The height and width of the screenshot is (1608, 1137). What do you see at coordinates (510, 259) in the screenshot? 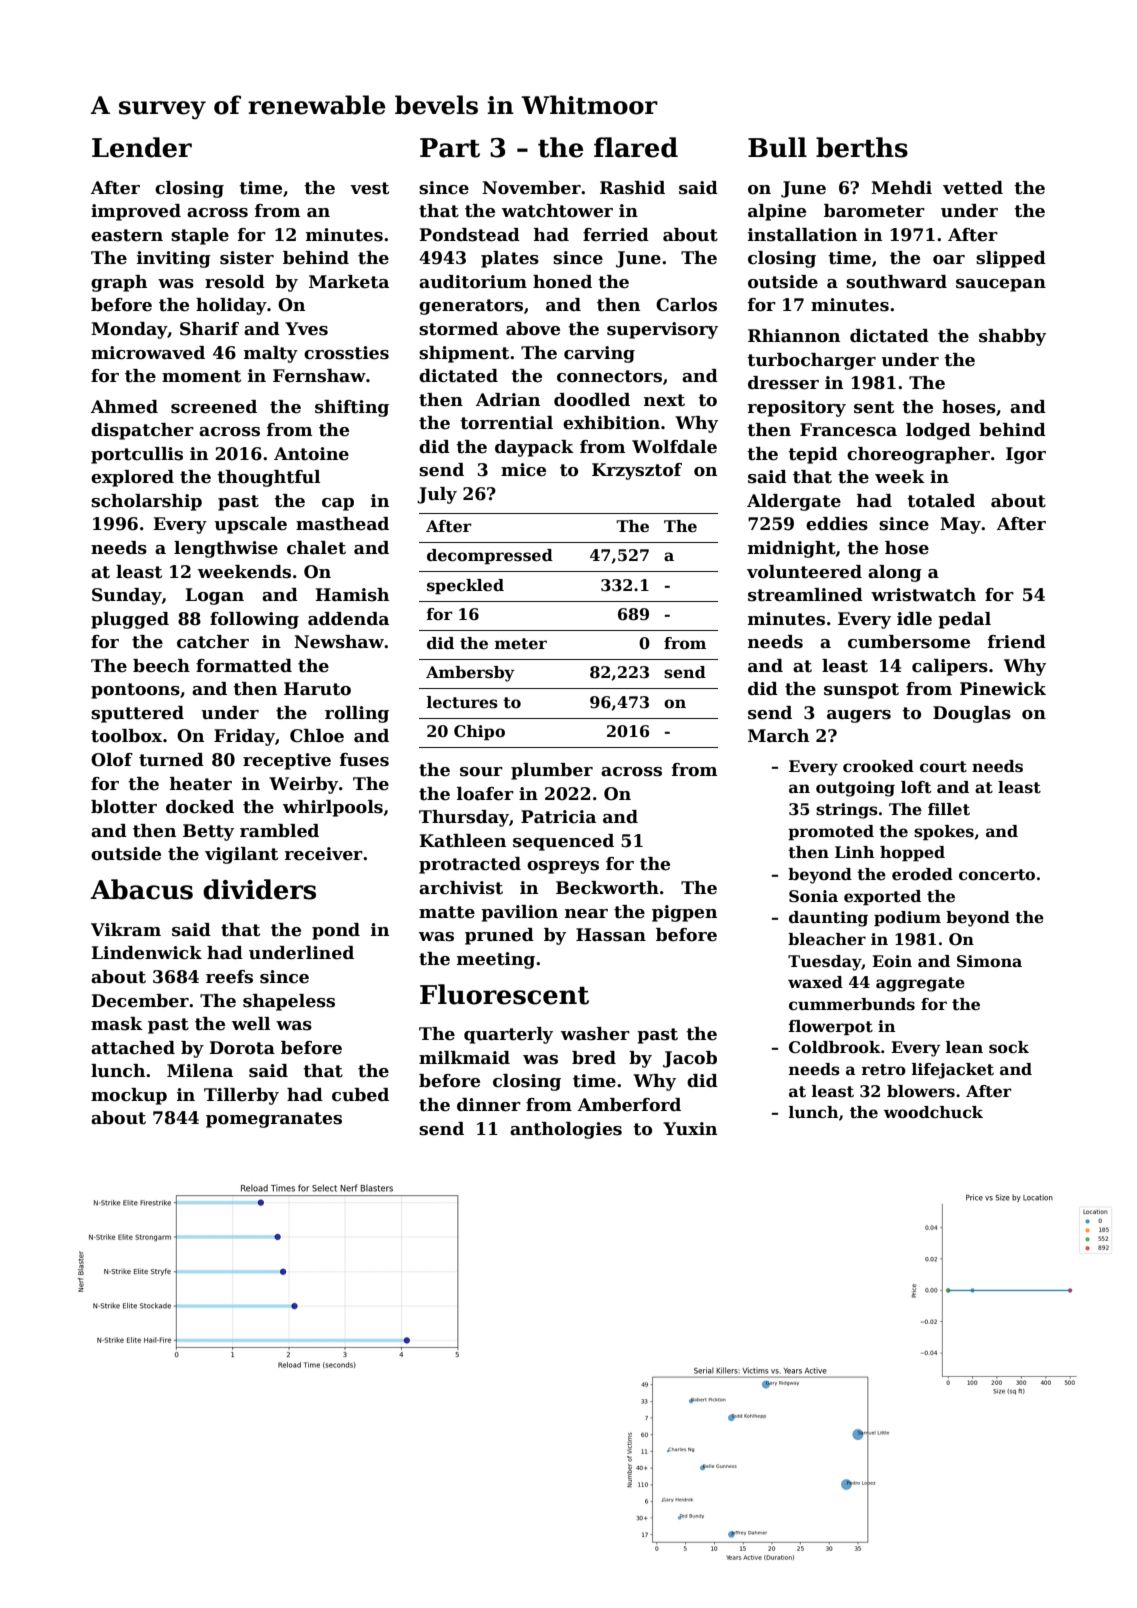
I see `plates` at bounding box center [510, 259].
